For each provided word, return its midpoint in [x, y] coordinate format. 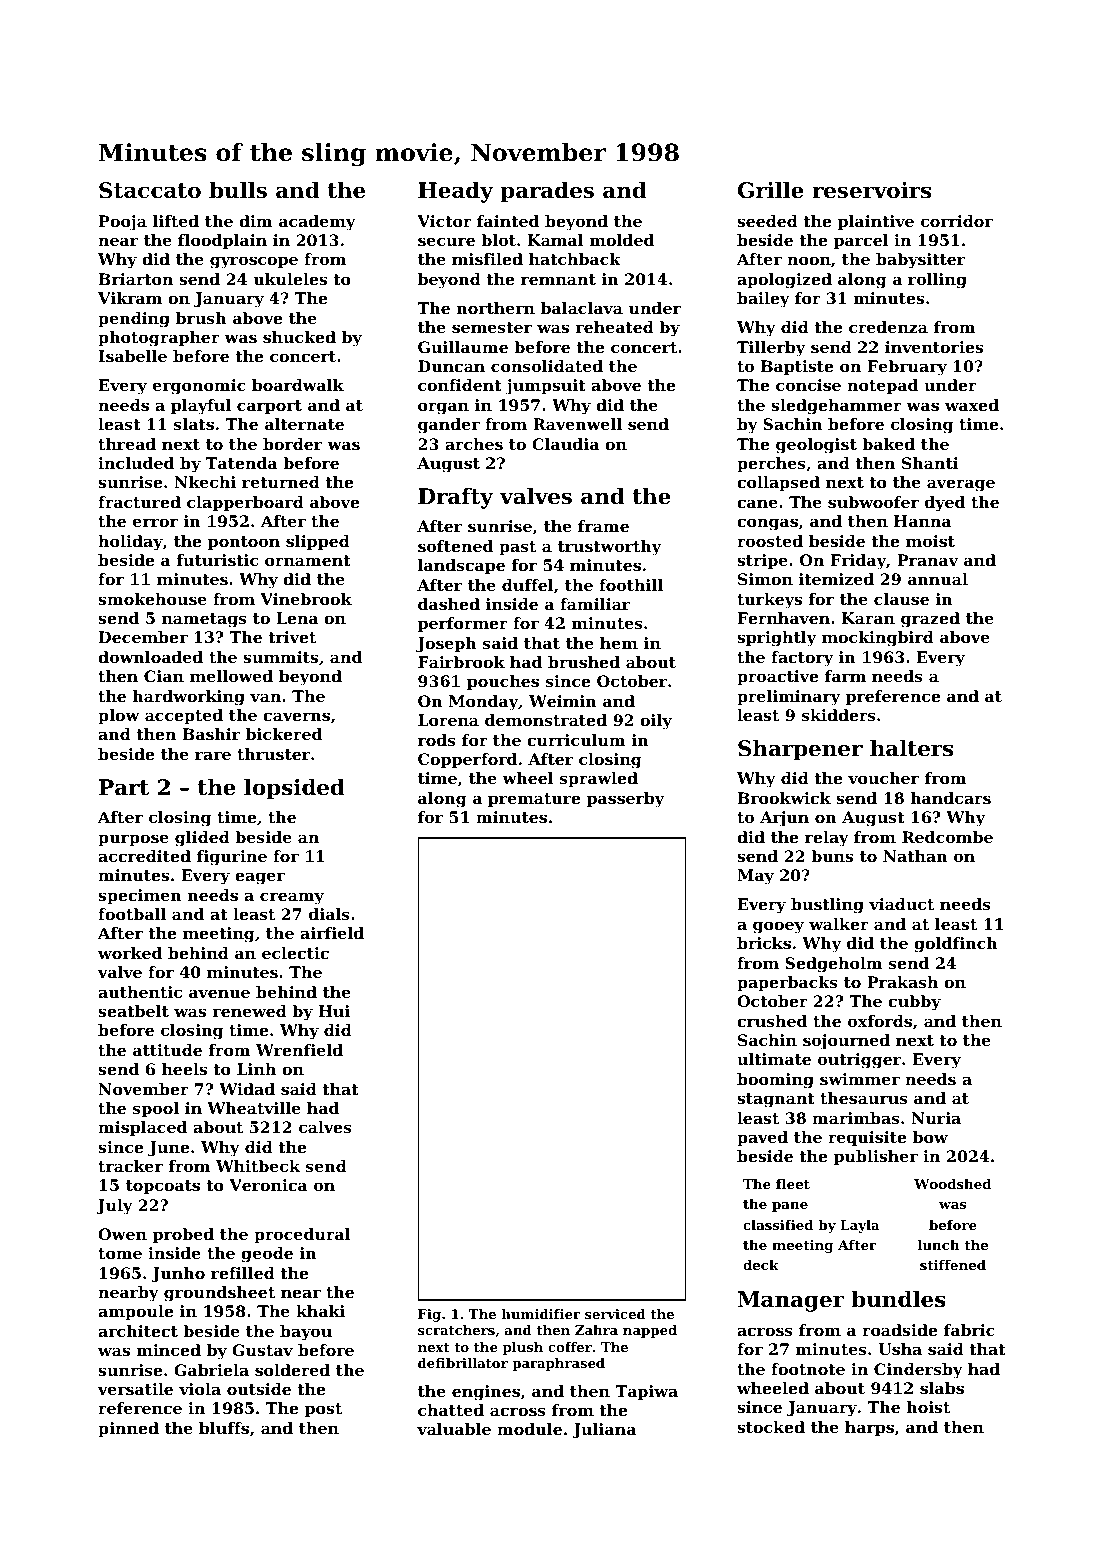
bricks [764, 943]
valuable [454, 1429]
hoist [928, 1407]
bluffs [224, 1428]
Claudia [565, 444]
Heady [455, 192]
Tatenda [242, 463]
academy [317, 223]
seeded [767, 221]
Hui [334, 1011]
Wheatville [254, 1108]
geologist [816, 446]
